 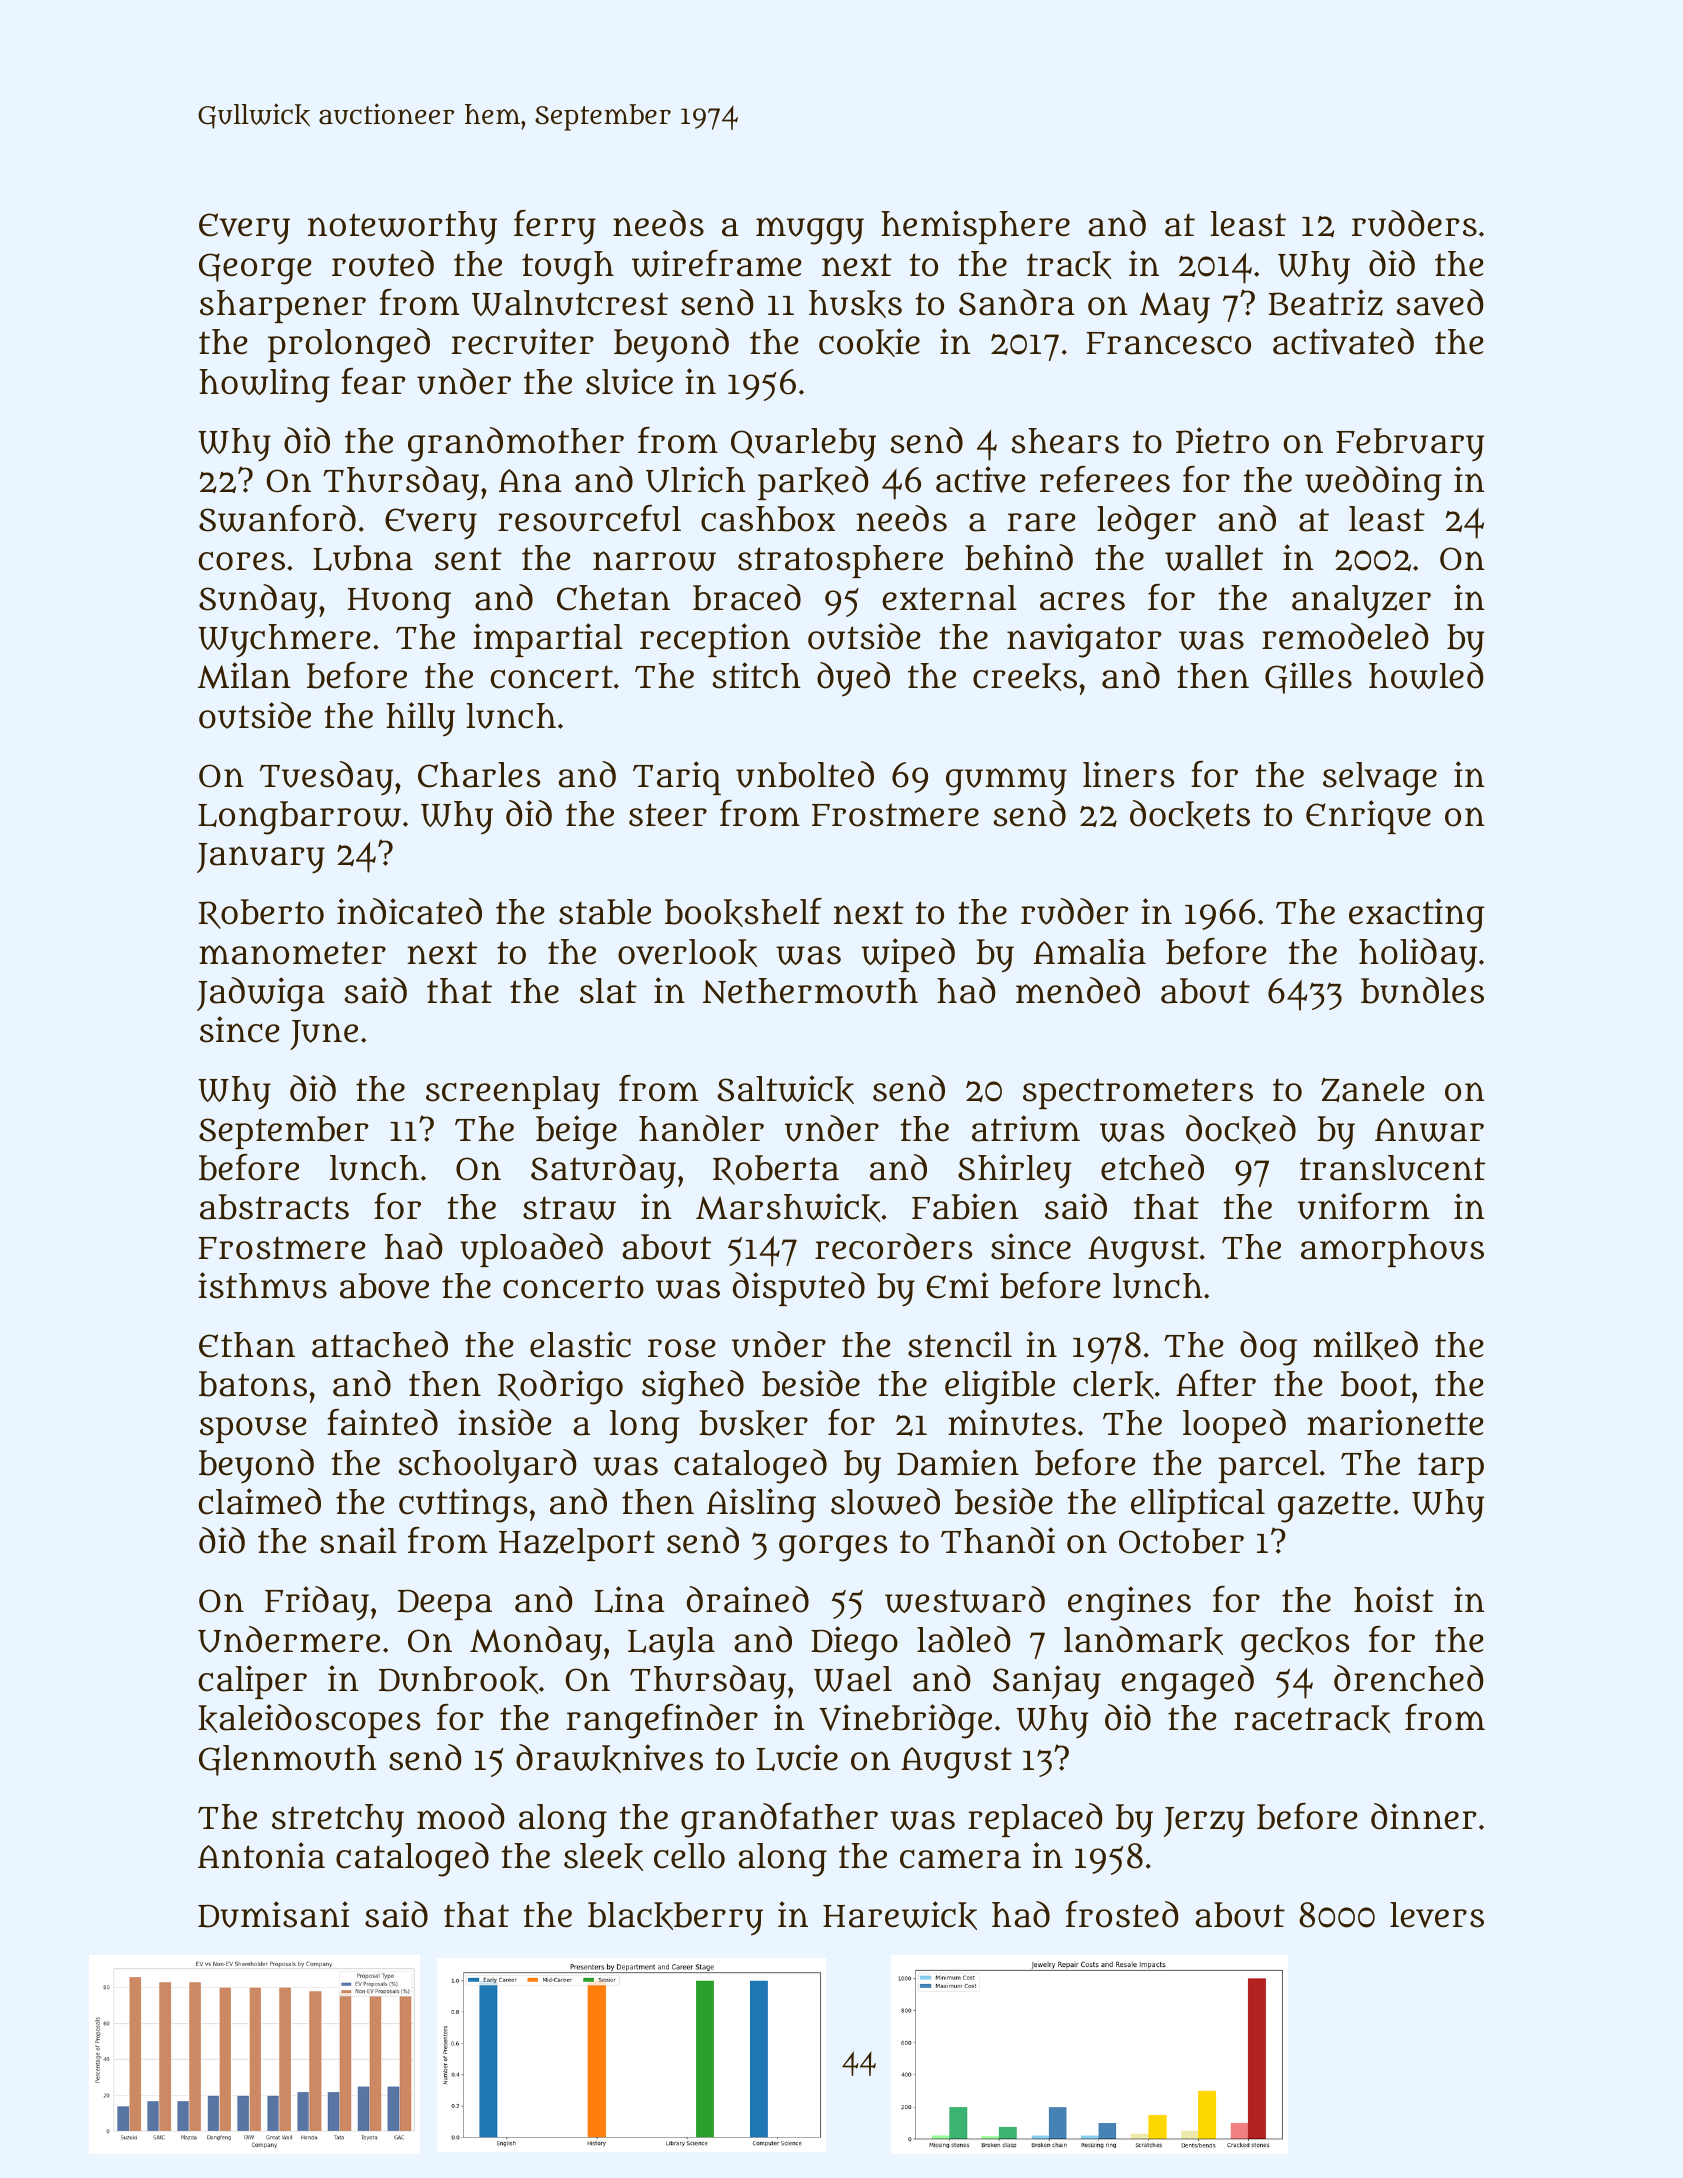 What do you see at coordinates (1392, 1250) in the screenshot?
I see `amorphous` at bounding box center [1392, 1250].
